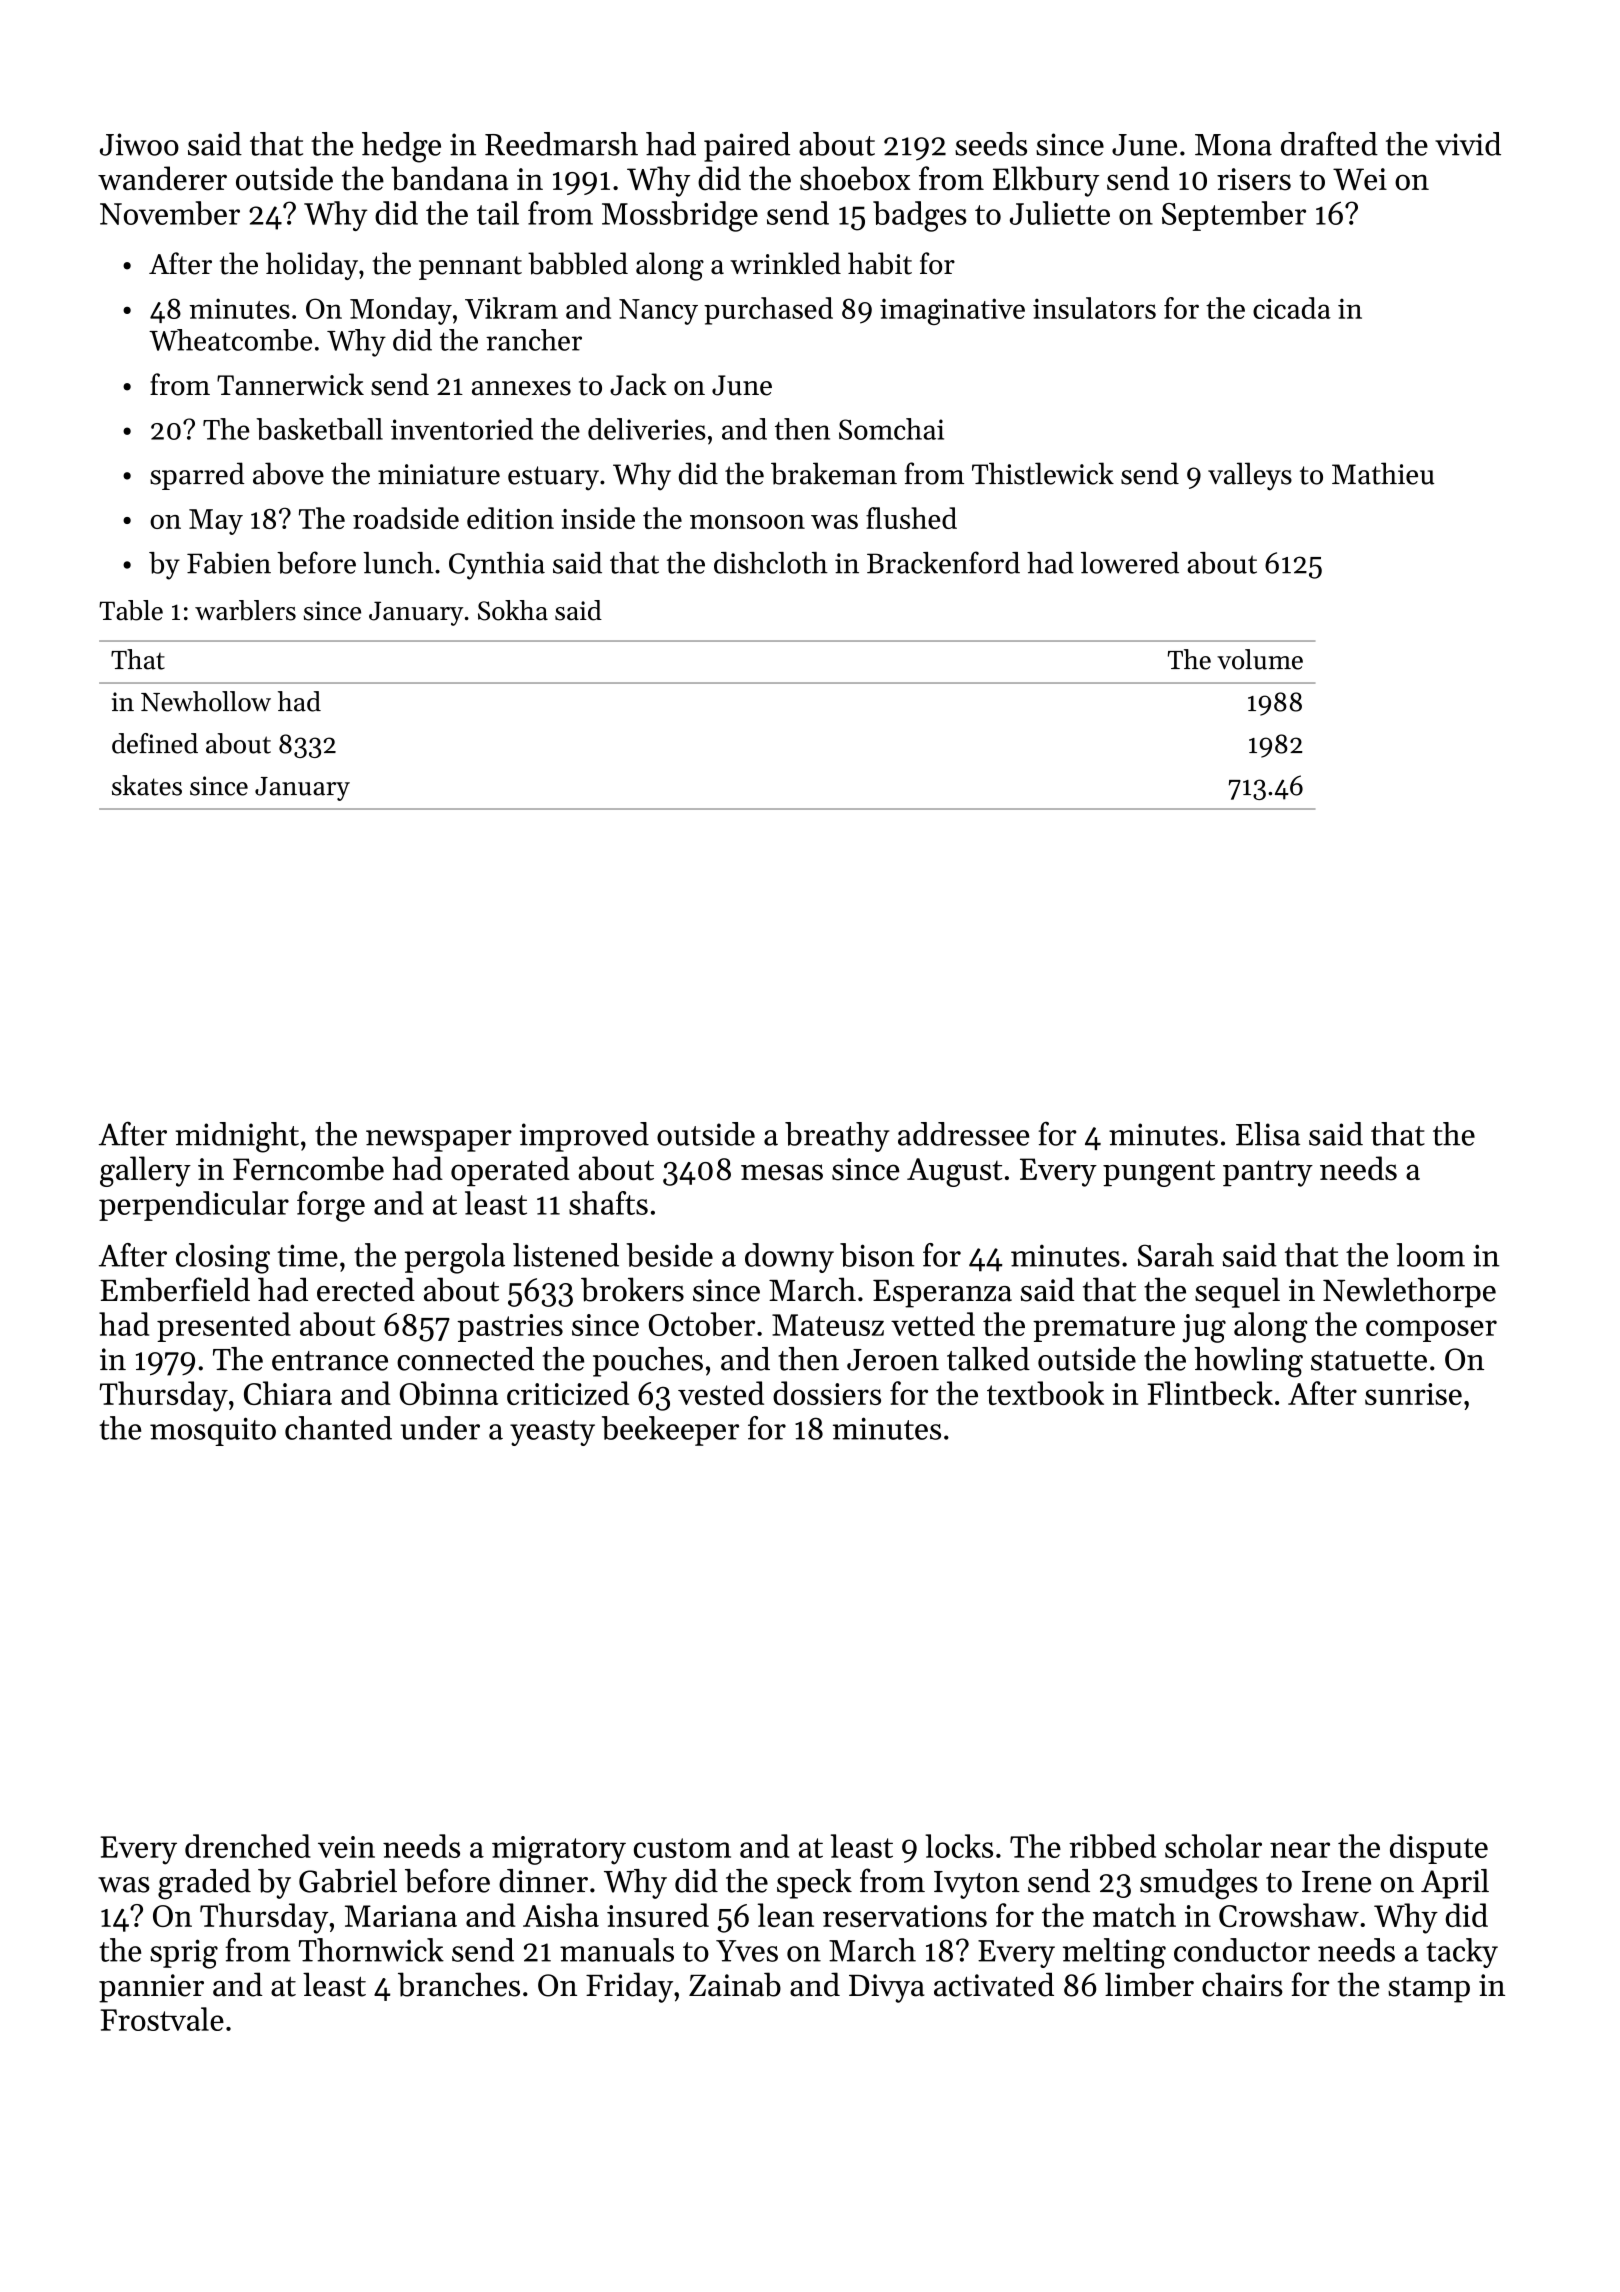 This page has width=1620, height=2292. Describe the element at coordinates (1233, 145) in the page. I see `Mona` at that location.
